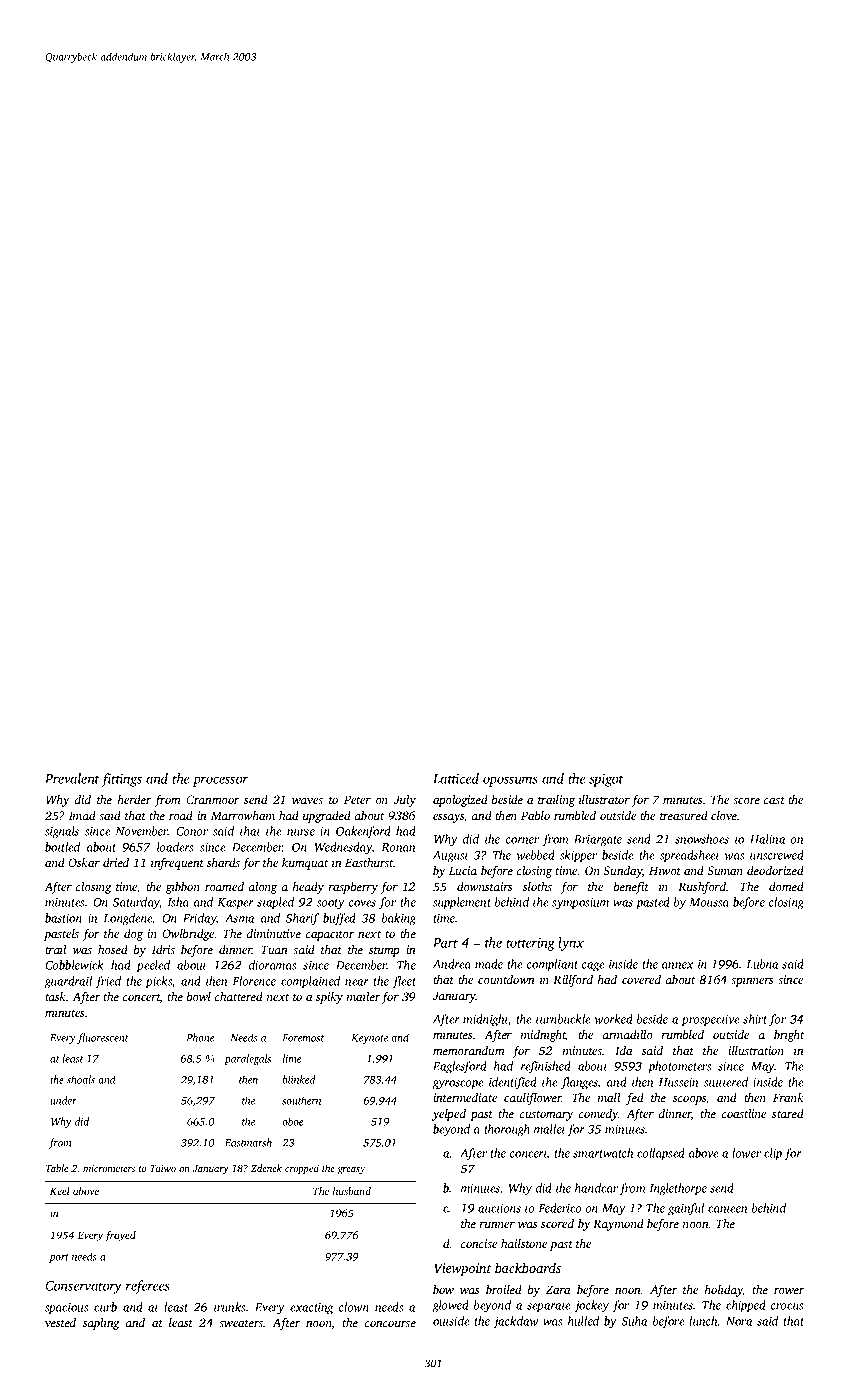 The height and width of the screenshot is (1400, 849). I want to click on Latticed, so click(456, 778).
